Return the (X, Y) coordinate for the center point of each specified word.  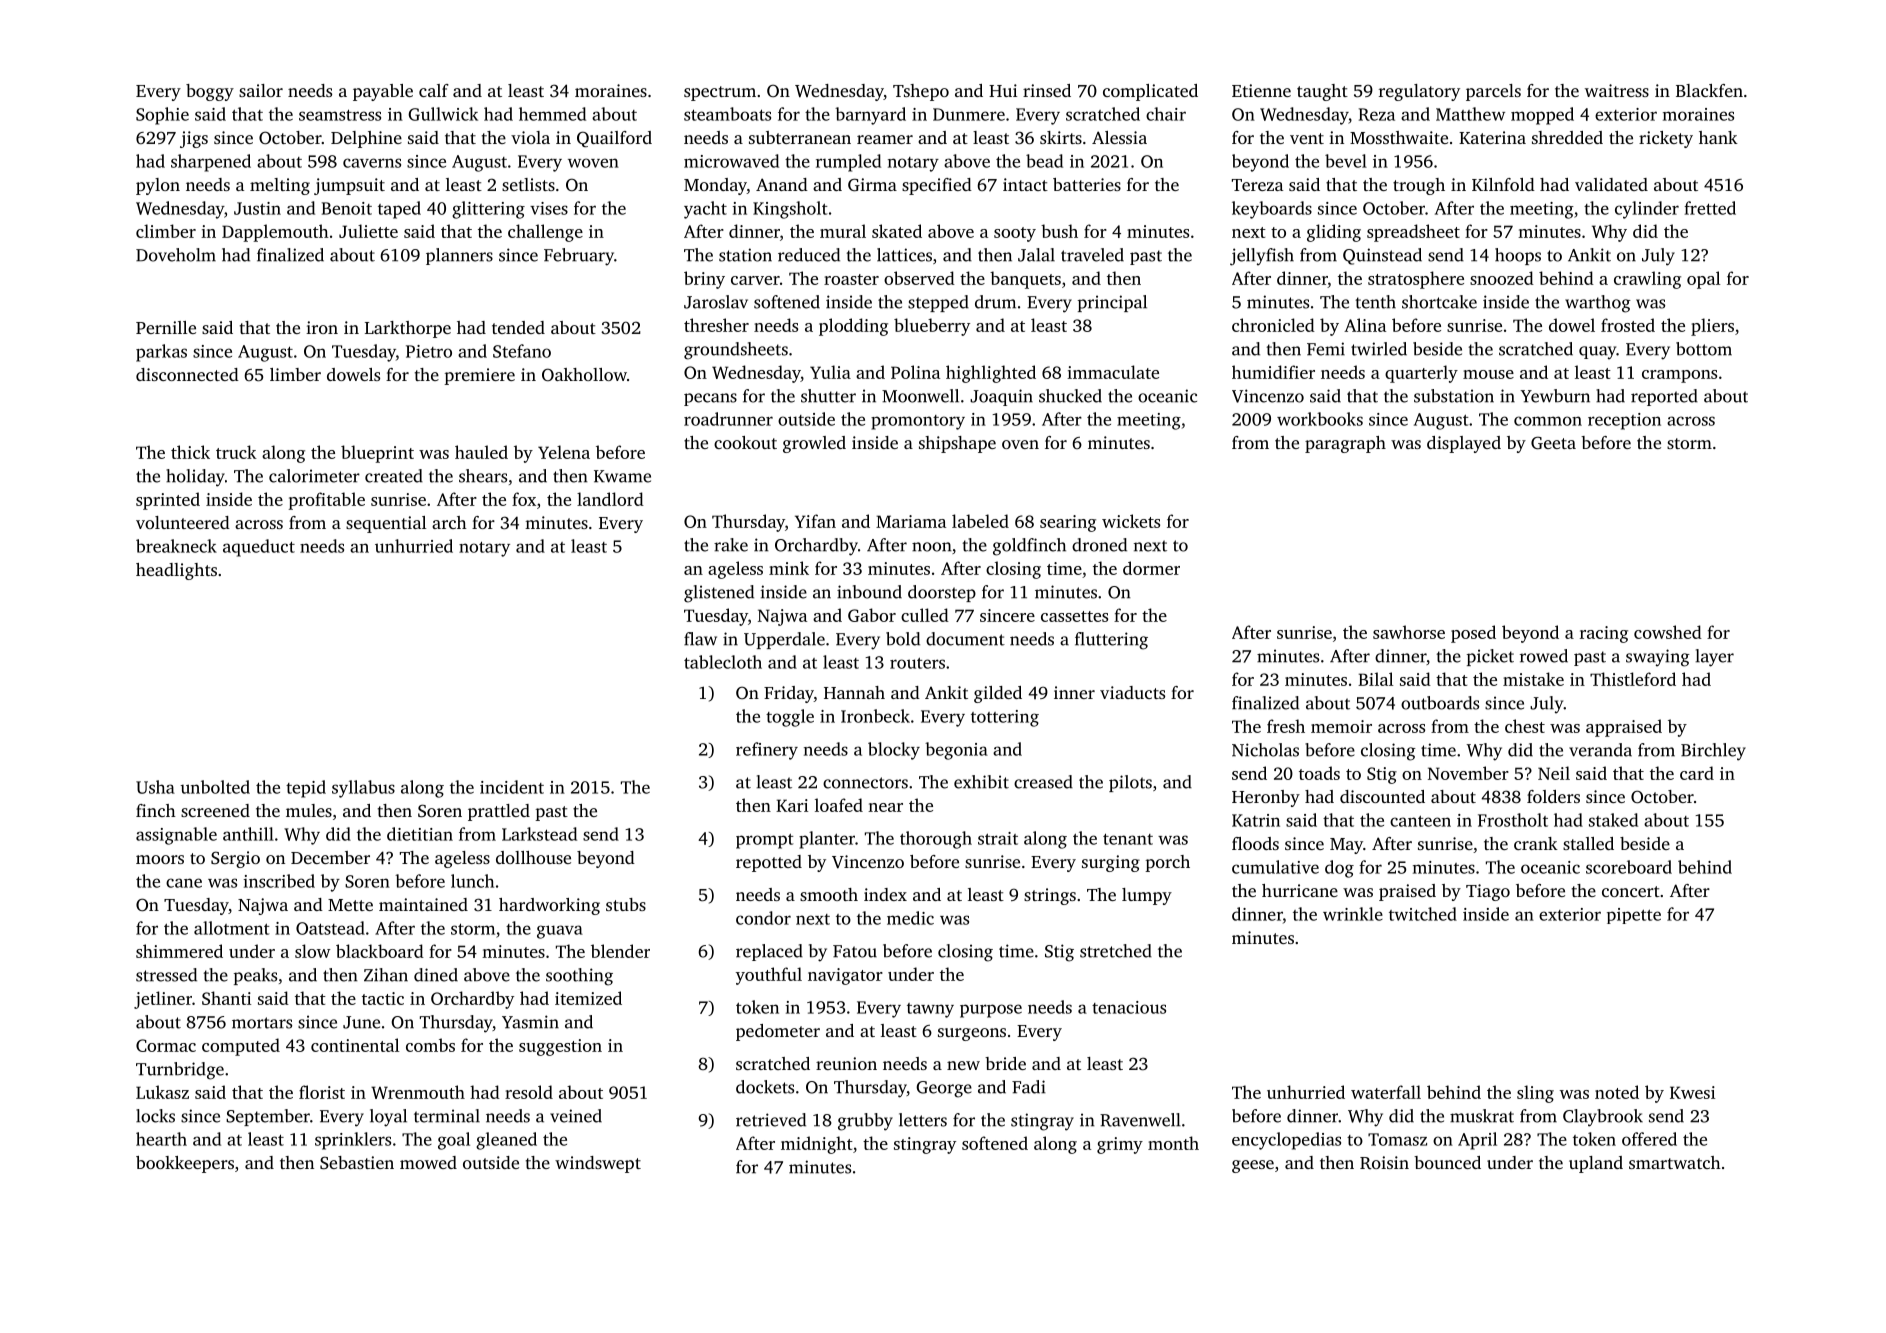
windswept (598, 1164)
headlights (176, 571)
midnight (817, 1145)
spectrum (720, 93)
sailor (261, 90)
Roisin (1384, 1162)
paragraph (1345, 444)
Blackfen (1709, 90)
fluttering (1111, 641)
